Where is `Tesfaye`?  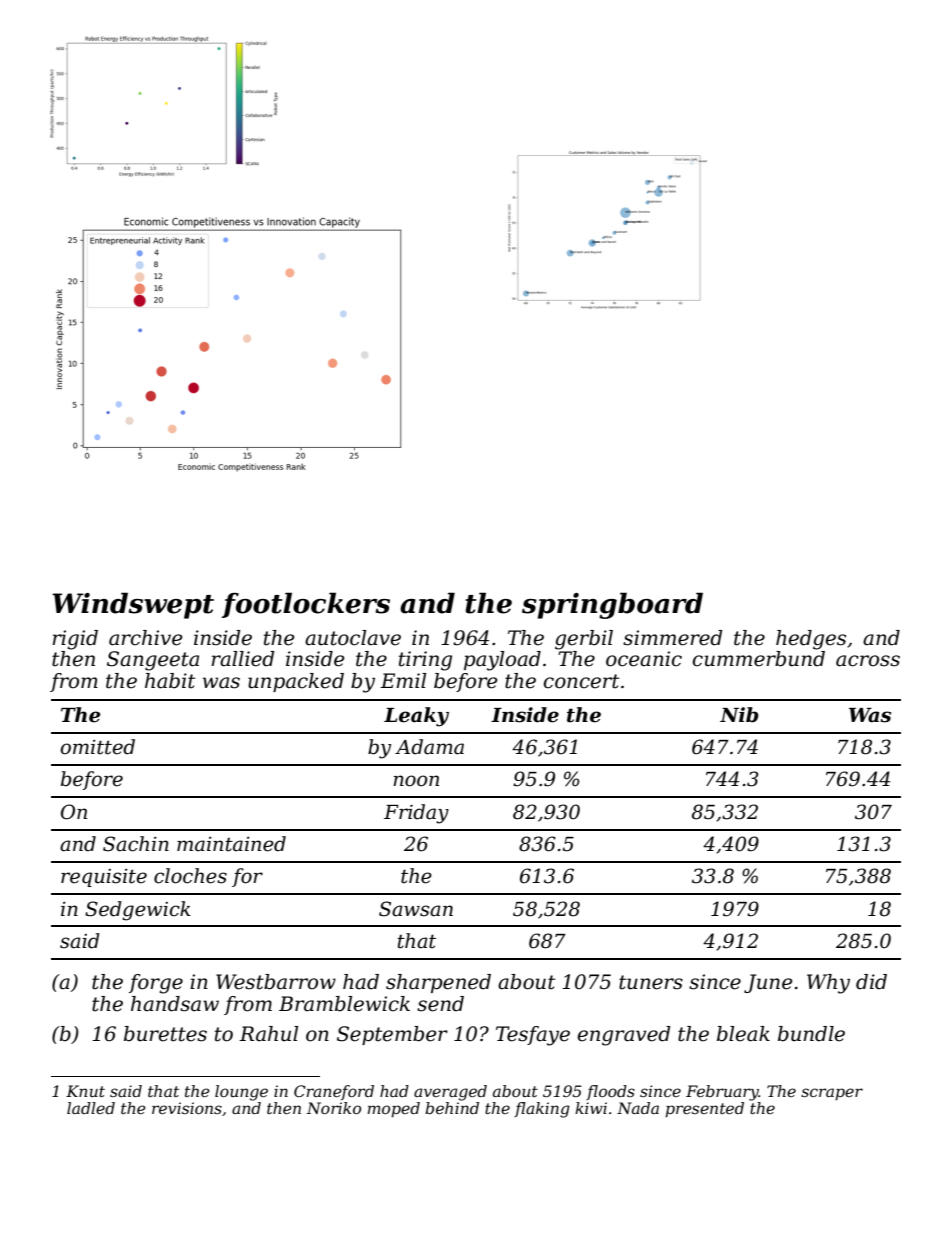
Tesfaye is located at coordinates (533, 1036).
